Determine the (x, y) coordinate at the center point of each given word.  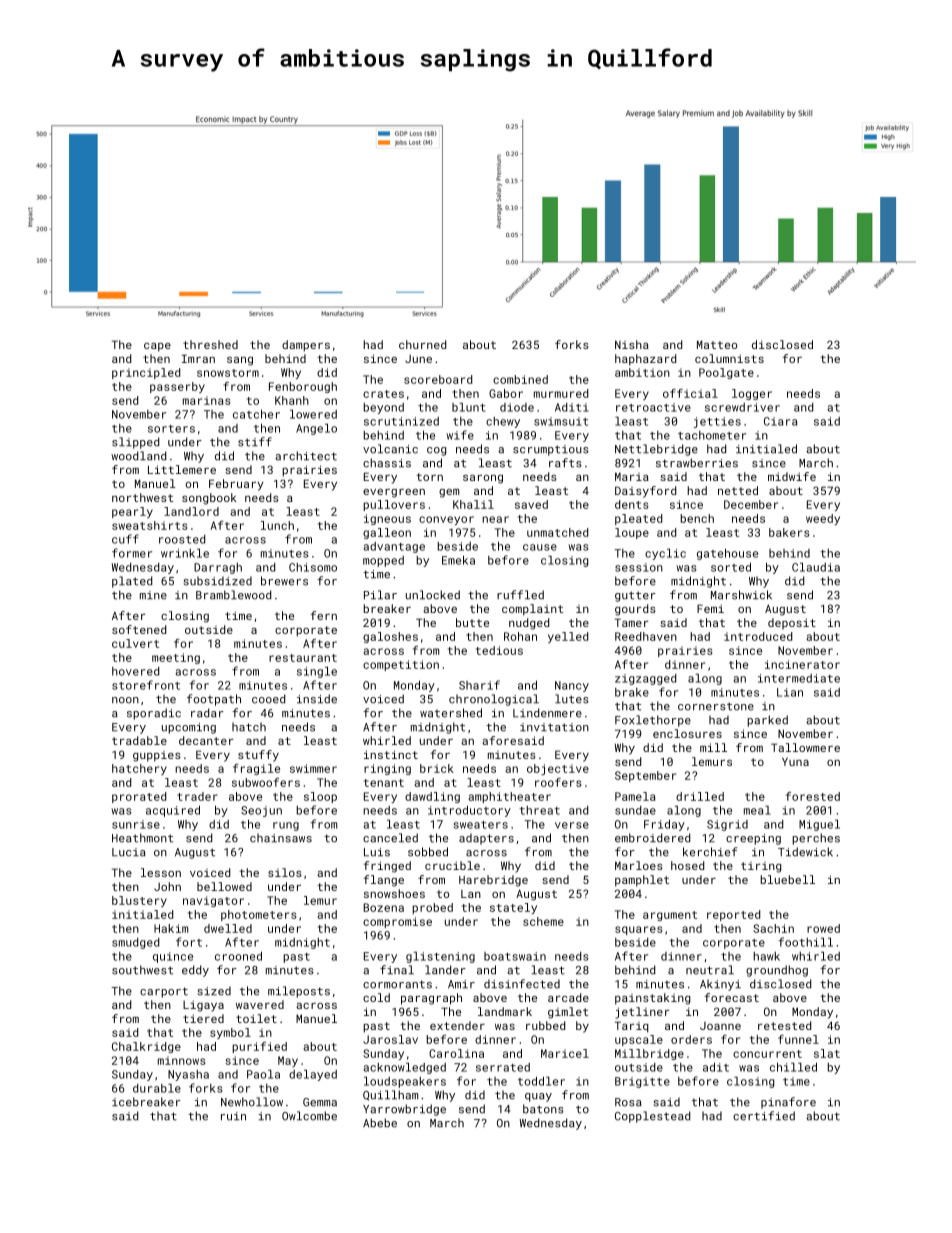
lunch (277, 525)
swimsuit (561, 421)
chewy (503, 422)
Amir (461, 984)
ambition (642, 372)
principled (146, 373)
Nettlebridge (656, 450)
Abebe (380, 1123)
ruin (233, 1116)
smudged (135, 943)
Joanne (720, 1026)
